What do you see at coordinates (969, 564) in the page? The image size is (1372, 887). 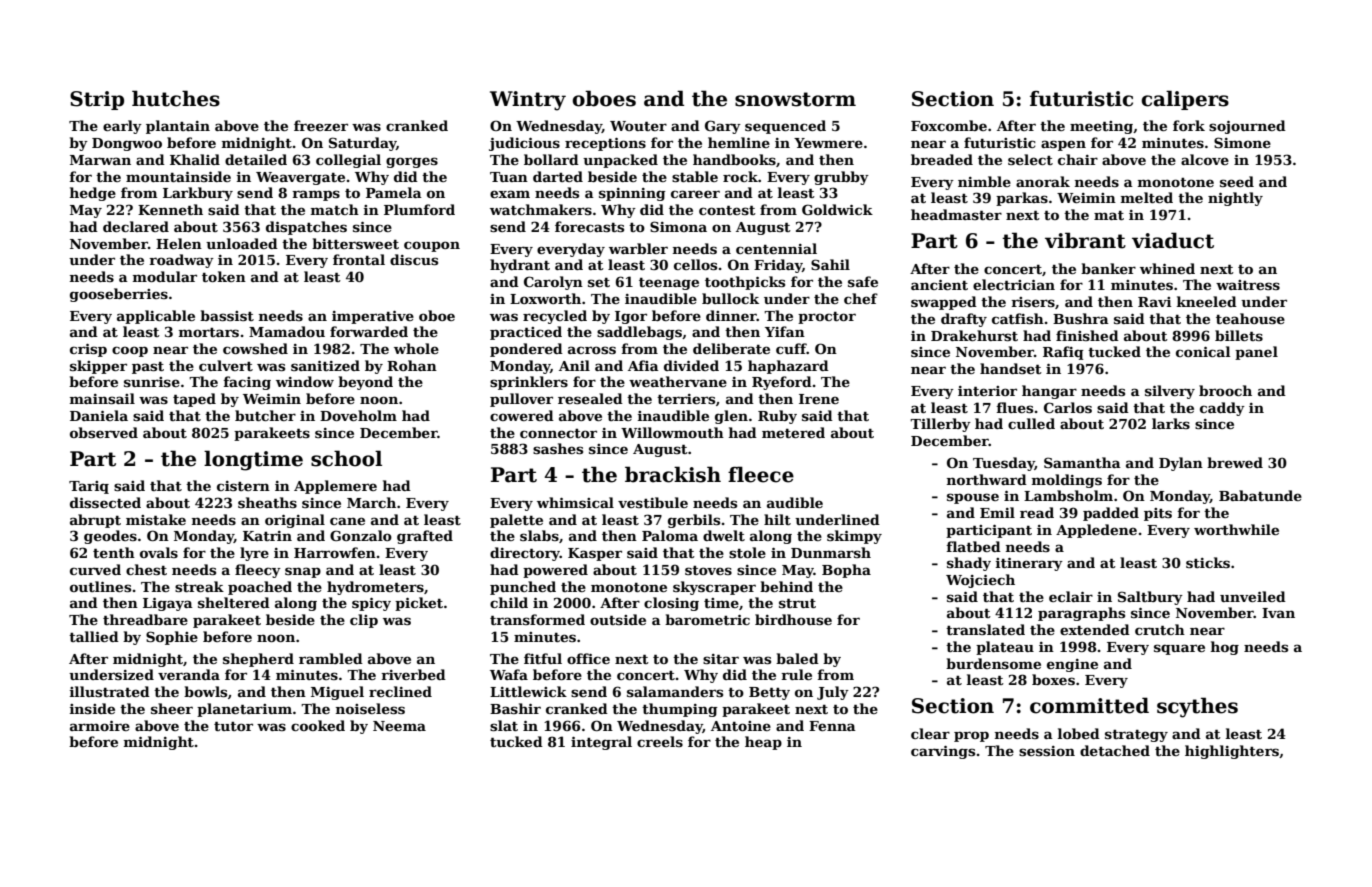 I see `shady` at bounding box center [969, 564].
